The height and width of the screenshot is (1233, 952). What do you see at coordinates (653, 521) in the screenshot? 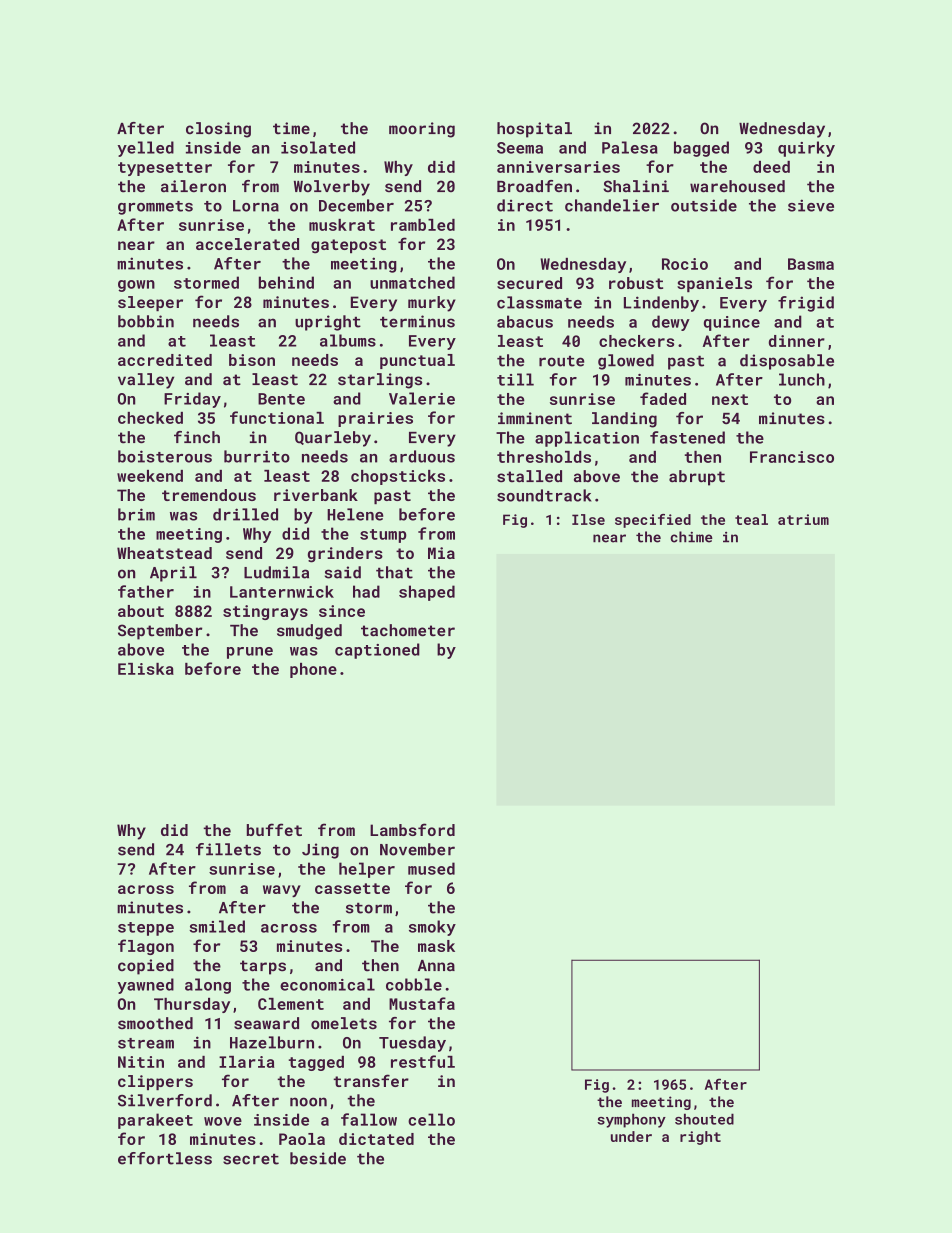
I see `specified` at bounding box center [653, 521].
